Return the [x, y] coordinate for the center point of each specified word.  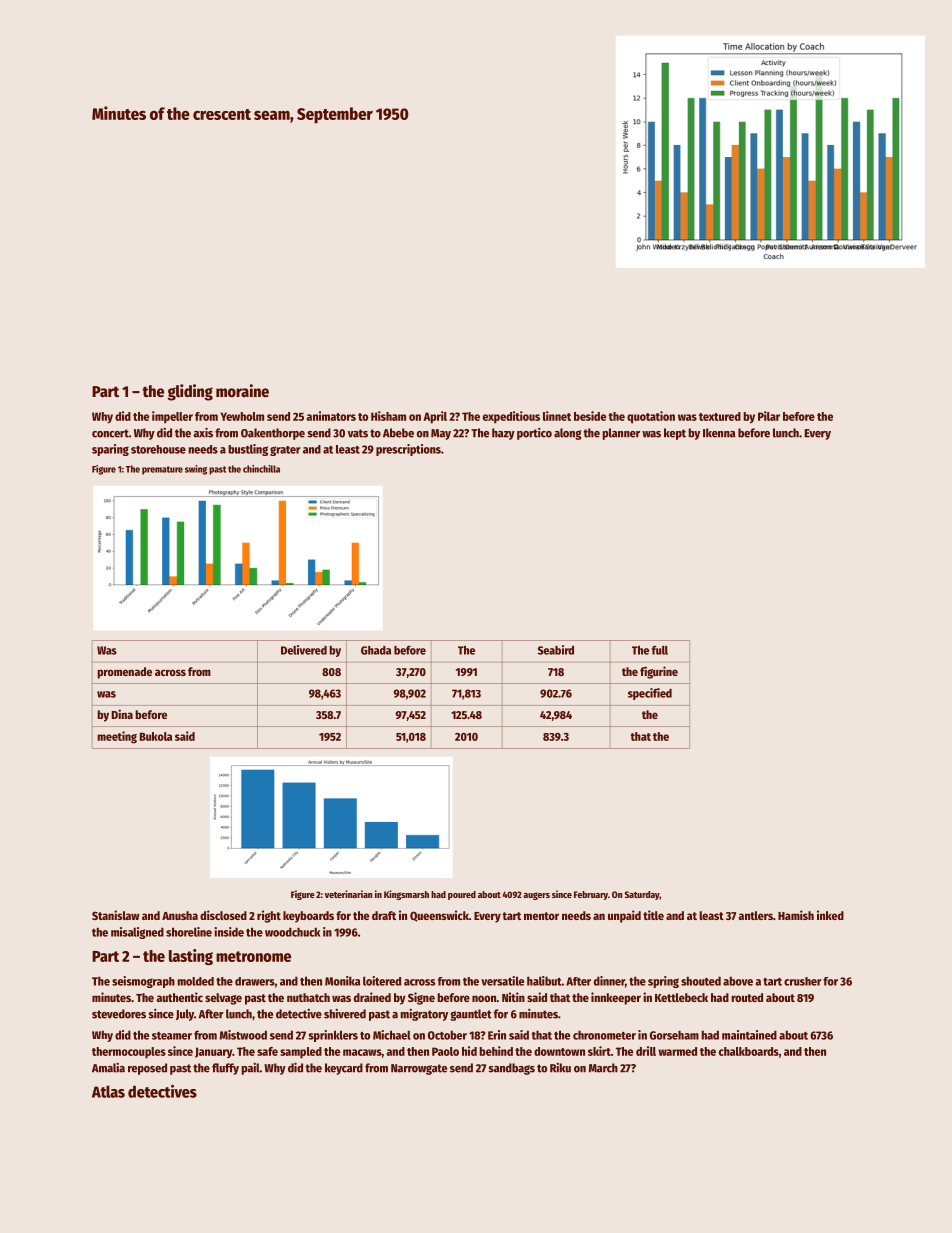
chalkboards [749, 1051]
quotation [651, 417]
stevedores [119, 1014]
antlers [755, 915]
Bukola [156, 736]
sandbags [511, 1069]
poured [462, 895]
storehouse [158, 449]
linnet [557, 416]
